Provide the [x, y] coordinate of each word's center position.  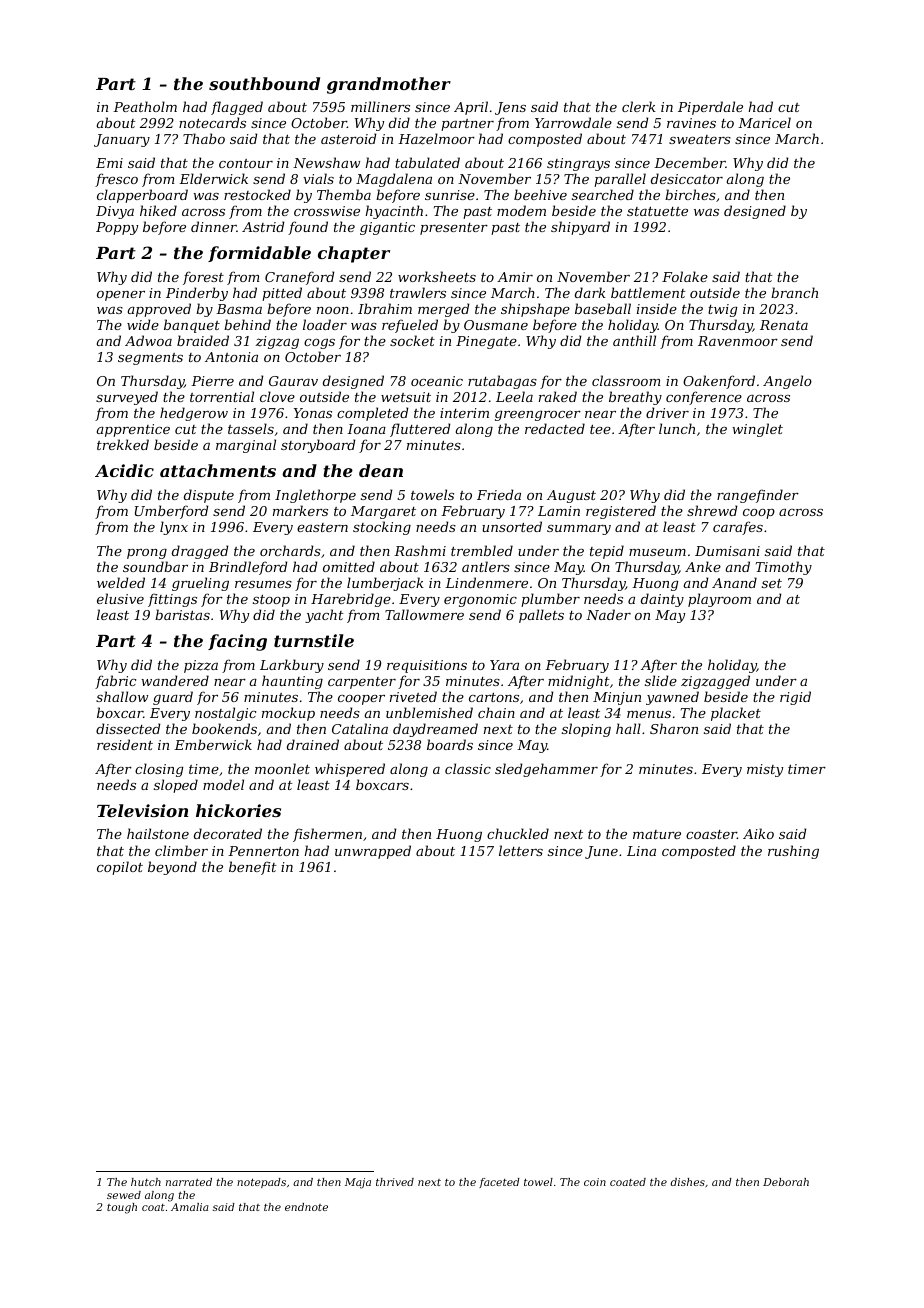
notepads [261, 1183]
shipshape [535, 310]
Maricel [764, 122]
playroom [719, 600]
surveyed [127, 398]
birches [690, 194]
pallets [541, 616]
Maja [358, 1183]
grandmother [389, 85]
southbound [264, 83]
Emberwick [213, 744]
